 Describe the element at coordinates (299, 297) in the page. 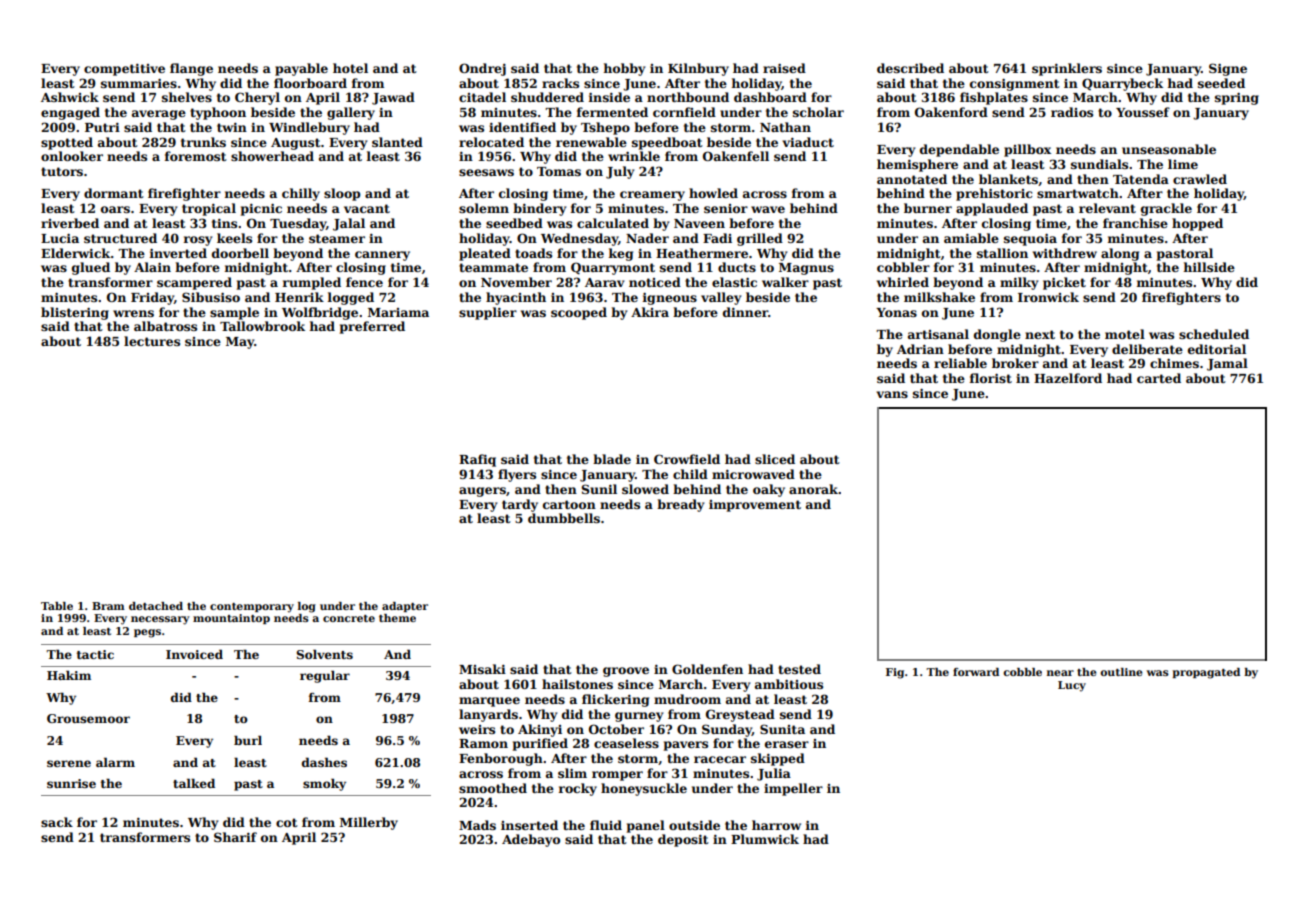

I see `Henrik` at that location.
